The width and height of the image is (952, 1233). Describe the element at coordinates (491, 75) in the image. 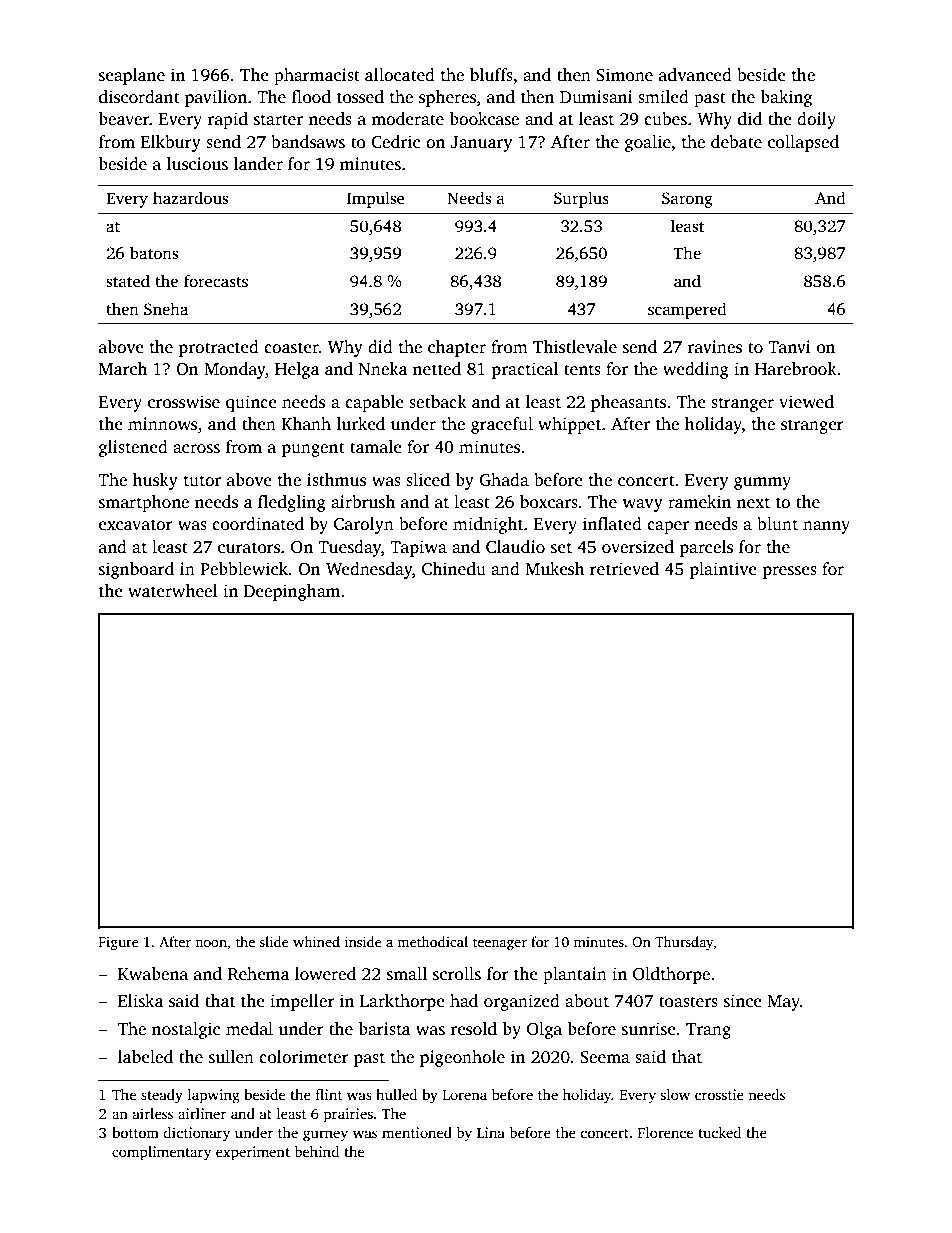

I see `bluffs` at that location.
